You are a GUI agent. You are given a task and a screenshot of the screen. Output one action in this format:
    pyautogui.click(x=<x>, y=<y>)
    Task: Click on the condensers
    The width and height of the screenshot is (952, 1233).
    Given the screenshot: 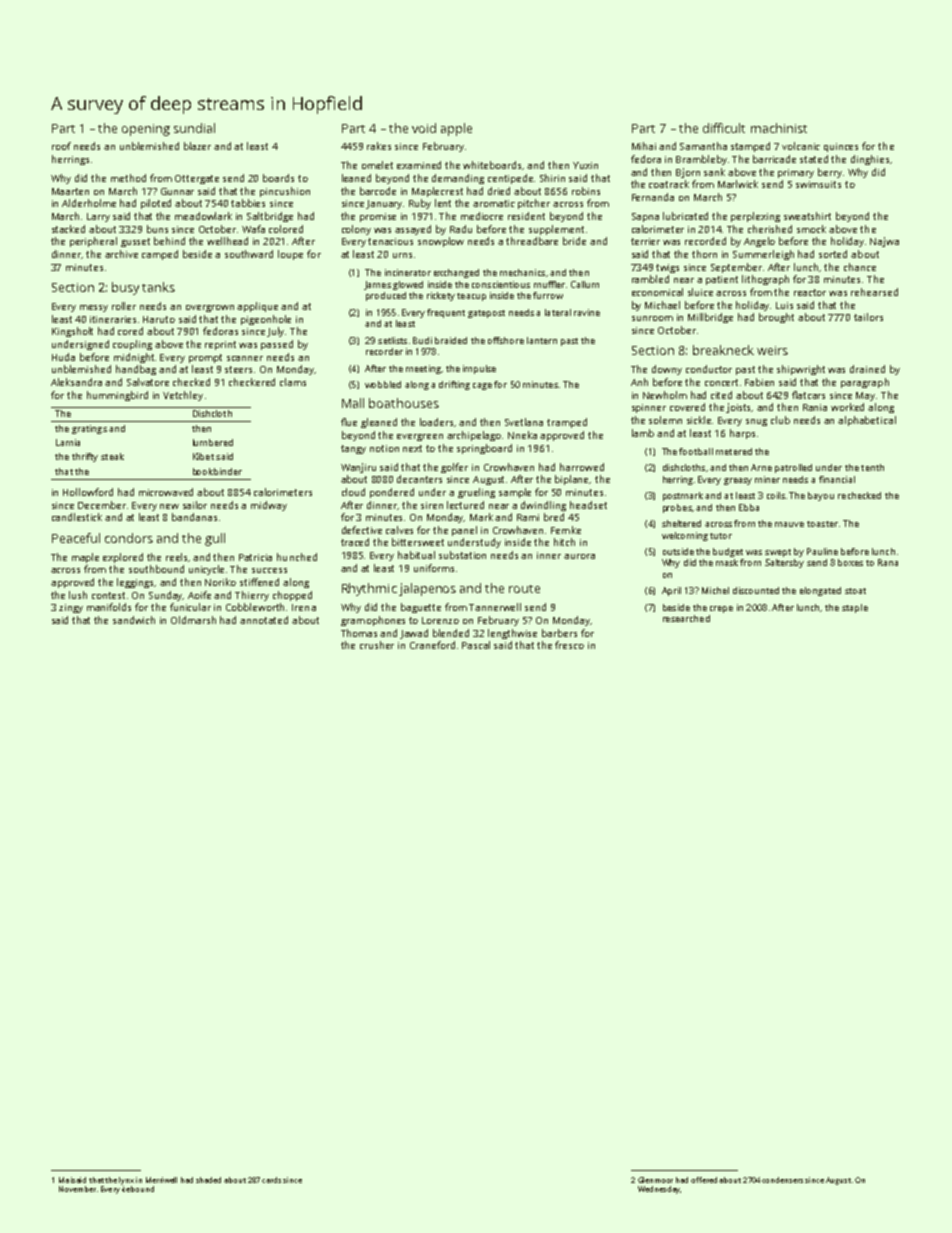 What is the action you would take?
    pyautogui.click(x=782, y=1180)
